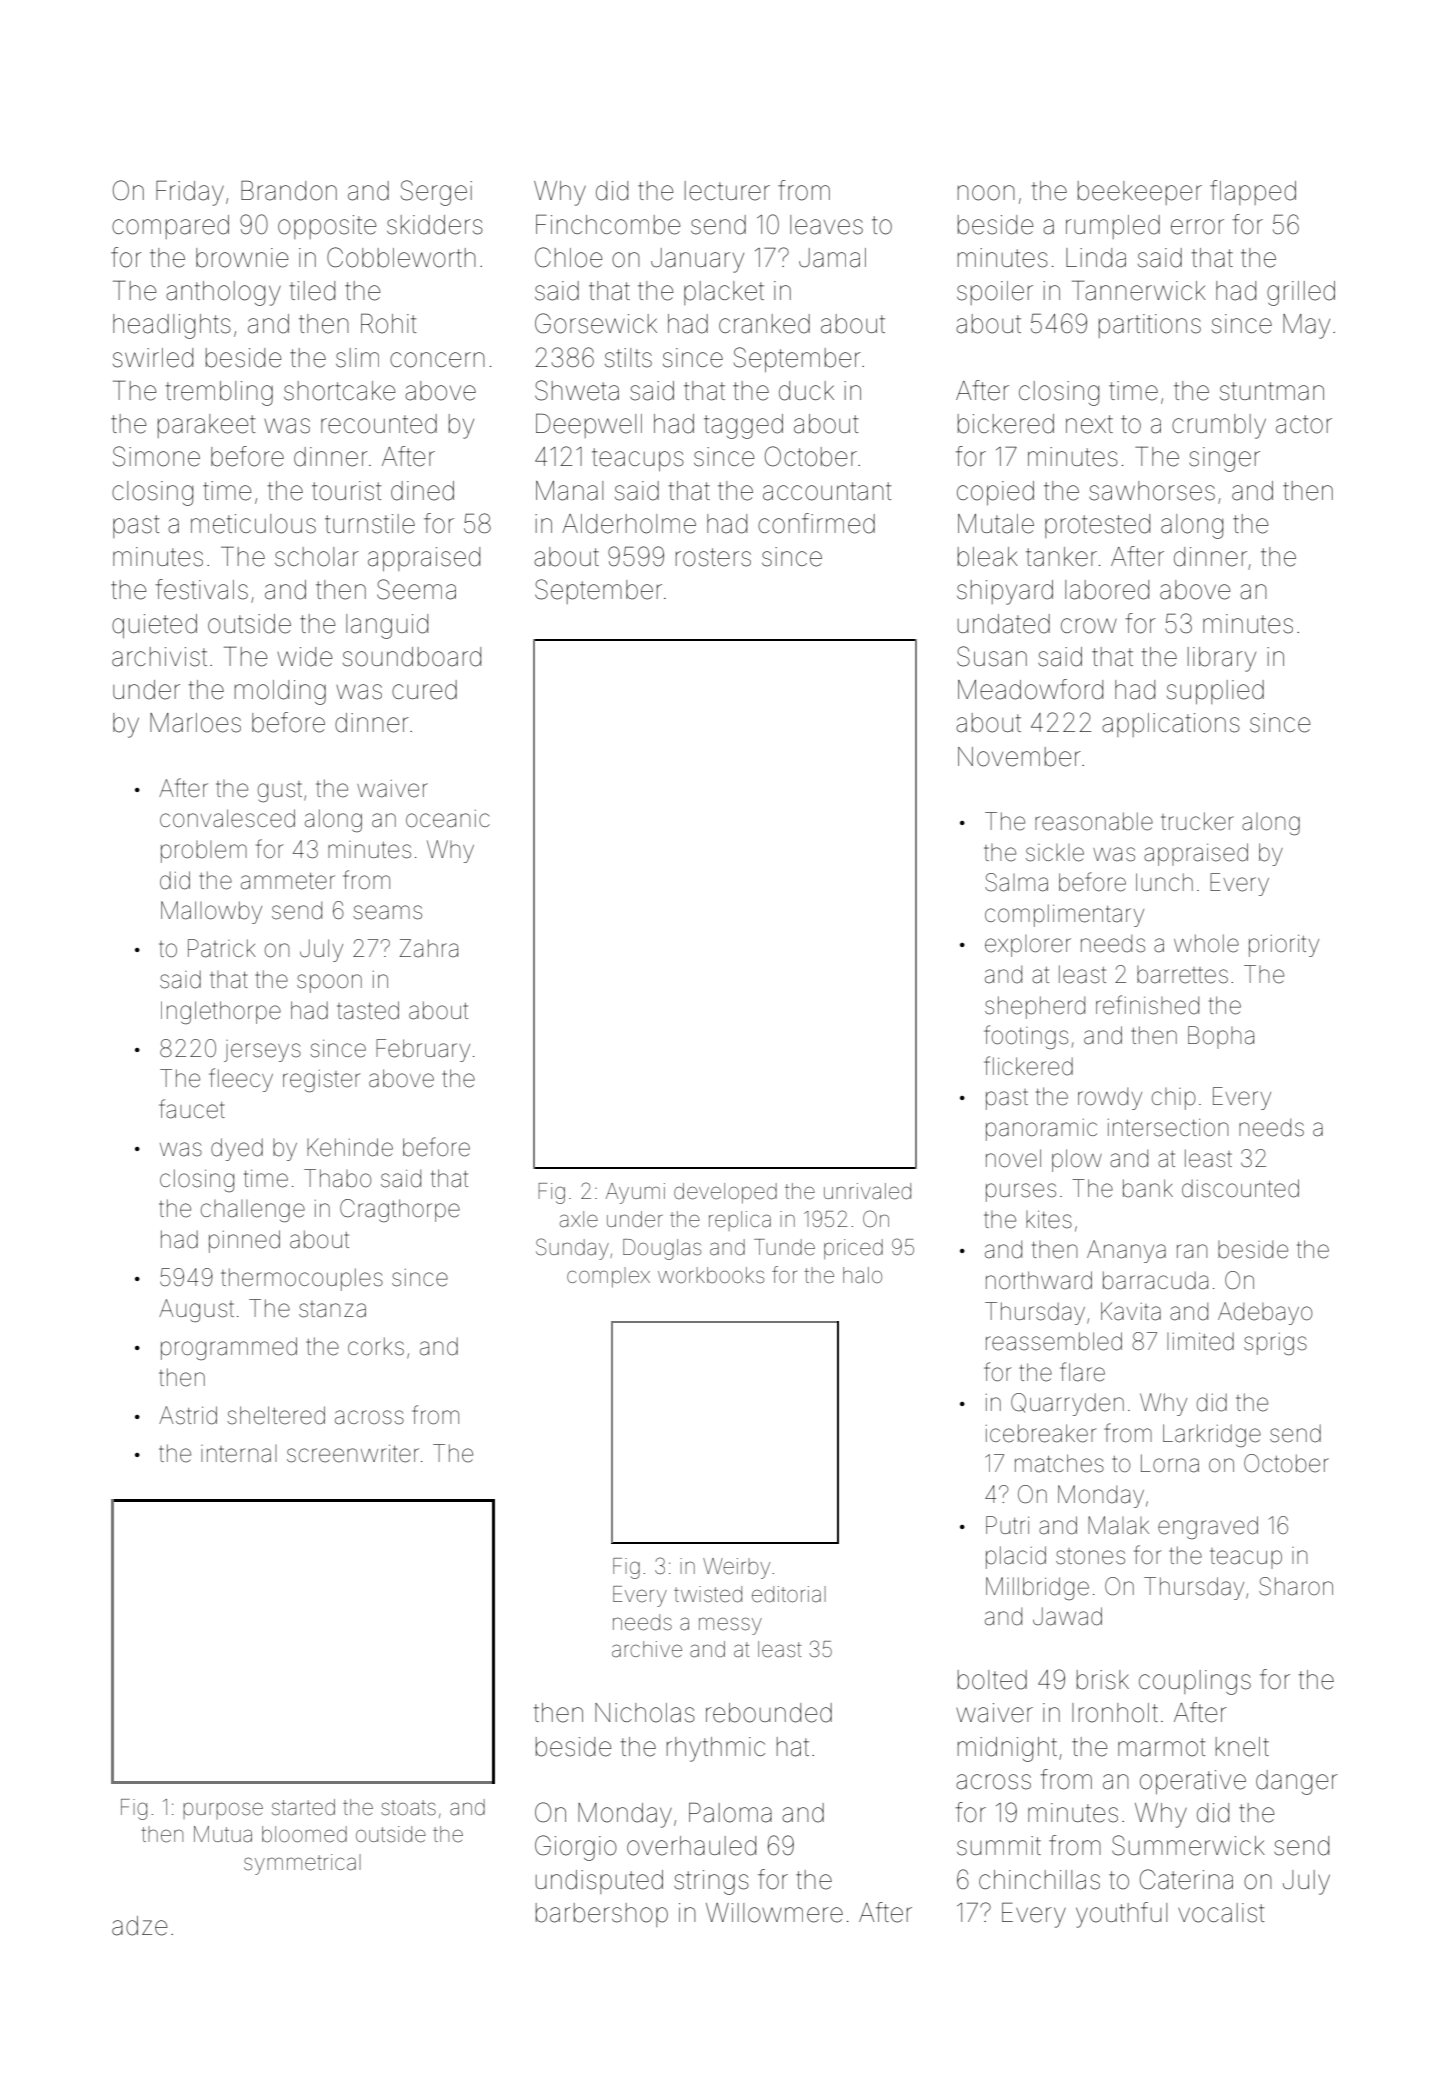 The height and width of the screenshot is (2100, 1450). What do you see at coordinates (608, 1277) in the screenshot?
I see `complex` at bounding box center [608, 1277].
